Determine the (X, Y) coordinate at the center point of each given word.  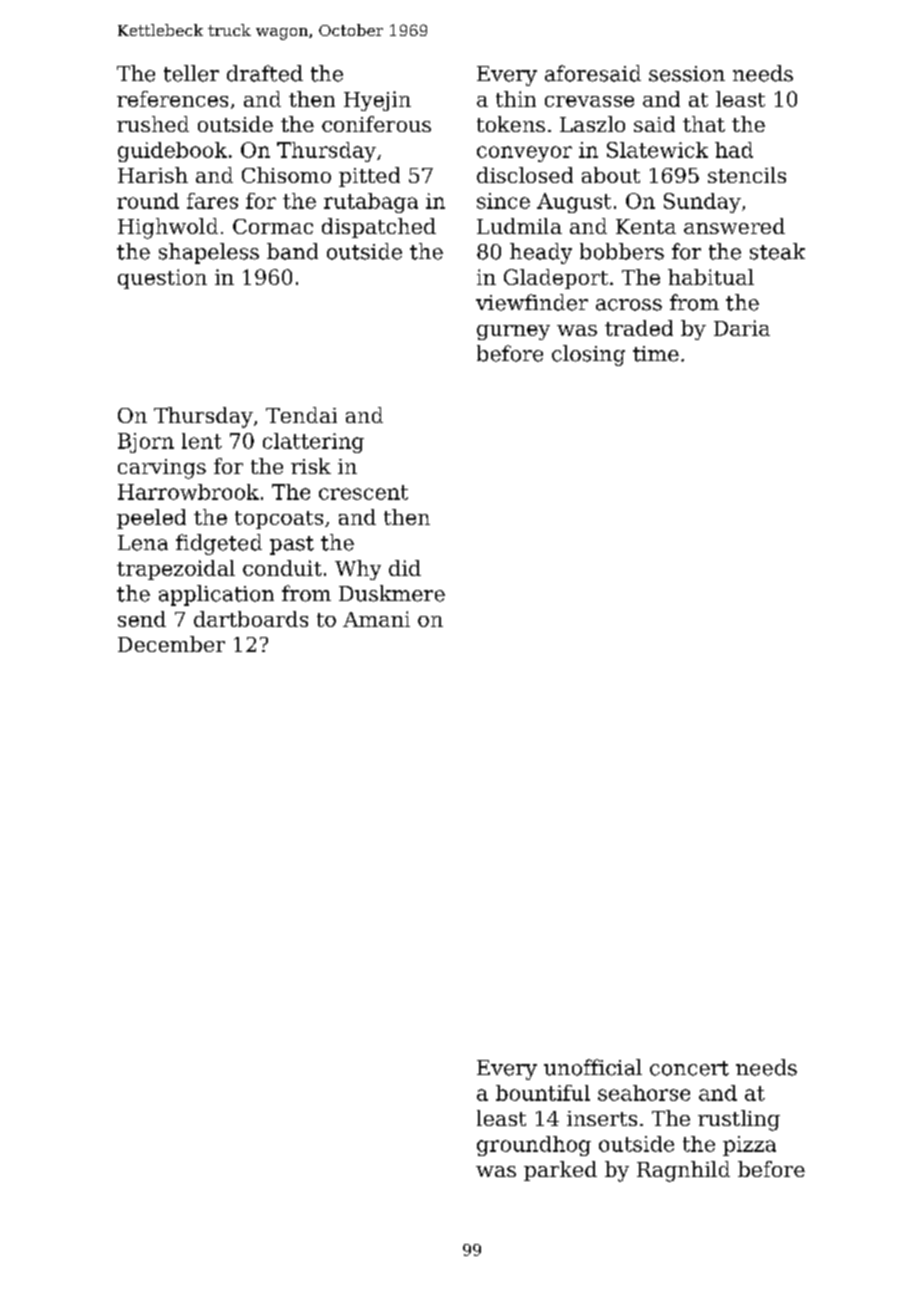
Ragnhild (683, 1171)
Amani (376, 619)
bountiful (543, 1093)
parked (560, 1171)
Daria (742, 328)
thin (516, 99)
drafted (265, 73)
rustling (739, 1120)
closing (588, 355)
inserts (602, 1118)
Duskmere (392, 593)
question (162, 279)
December (171, 644)
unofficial (593, 1067)
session (687, 74)
